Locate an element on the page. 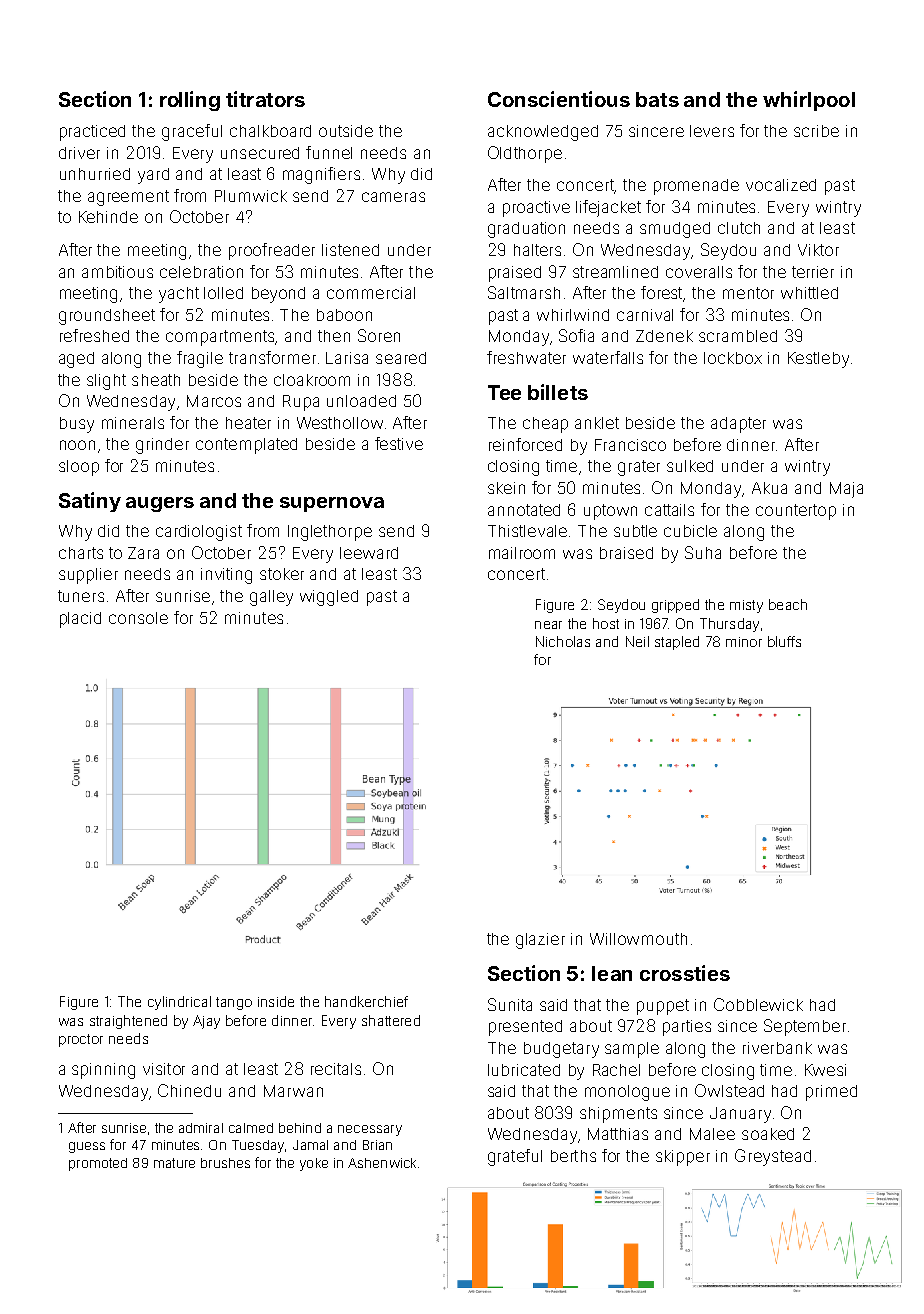 The height and width of the image is (1314, 924). commercial is located at coordinates (371, 293).
